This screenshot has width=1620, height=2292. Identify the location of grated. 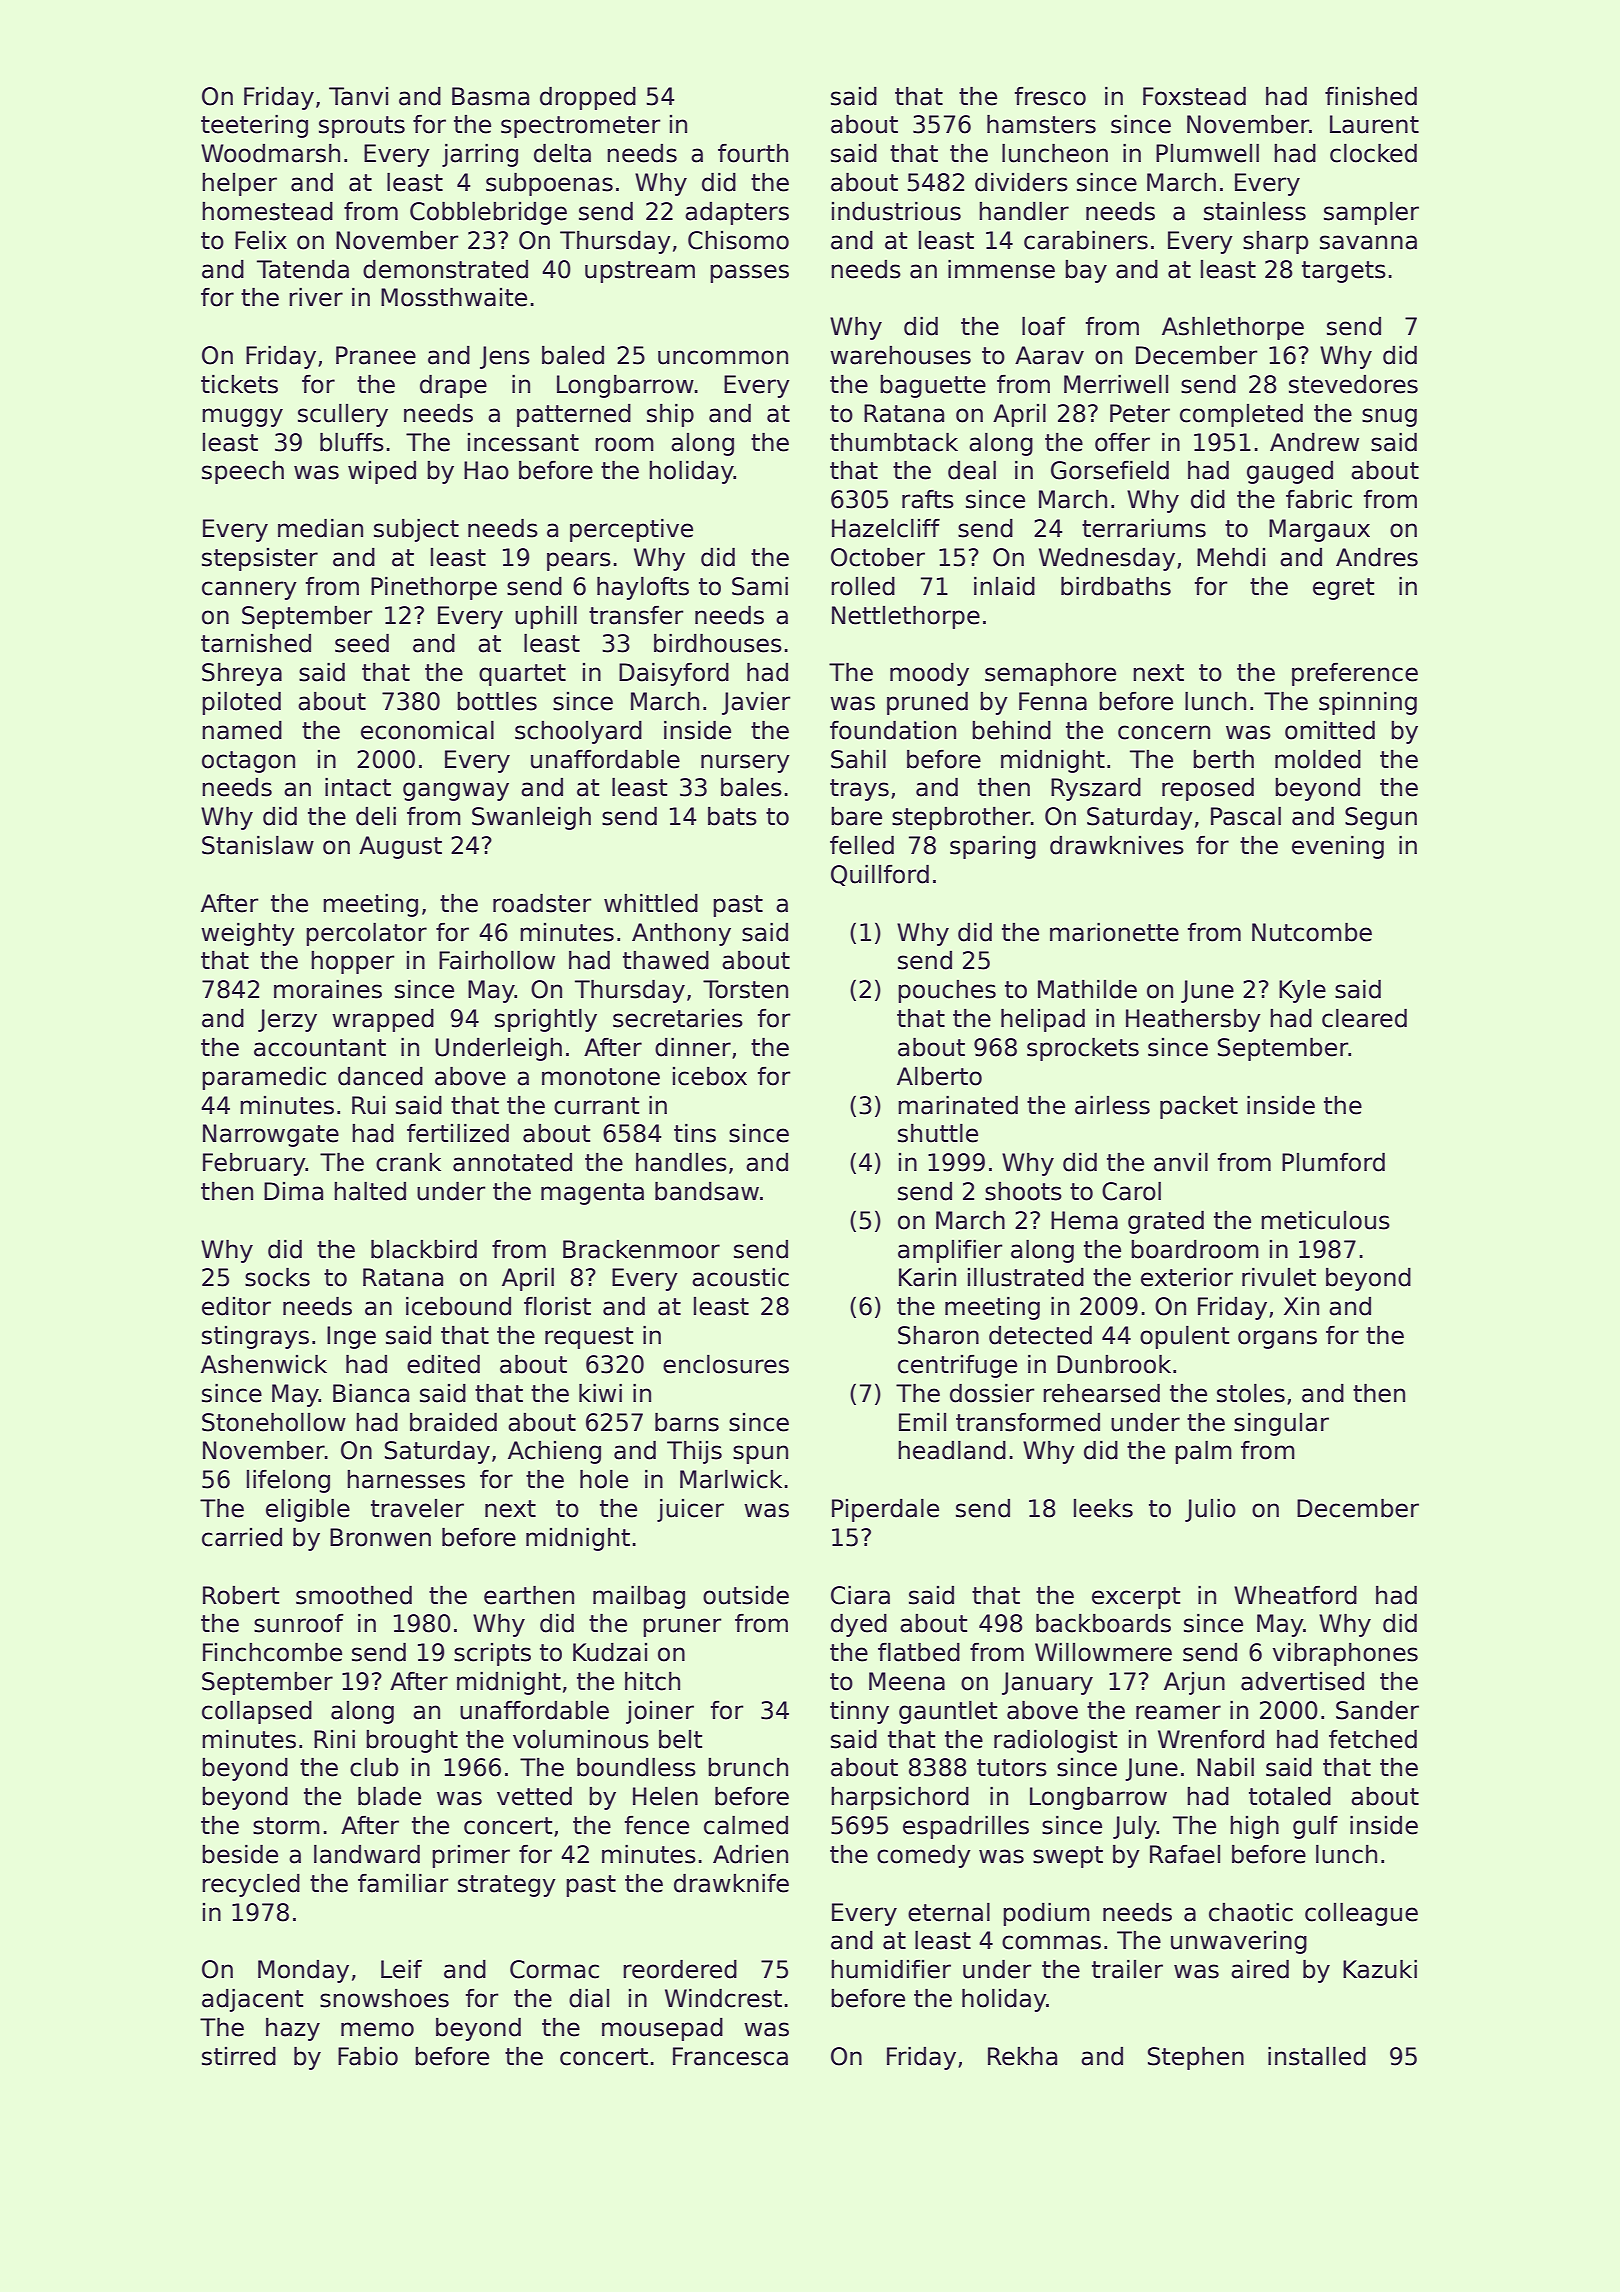
(1166, 1222).
